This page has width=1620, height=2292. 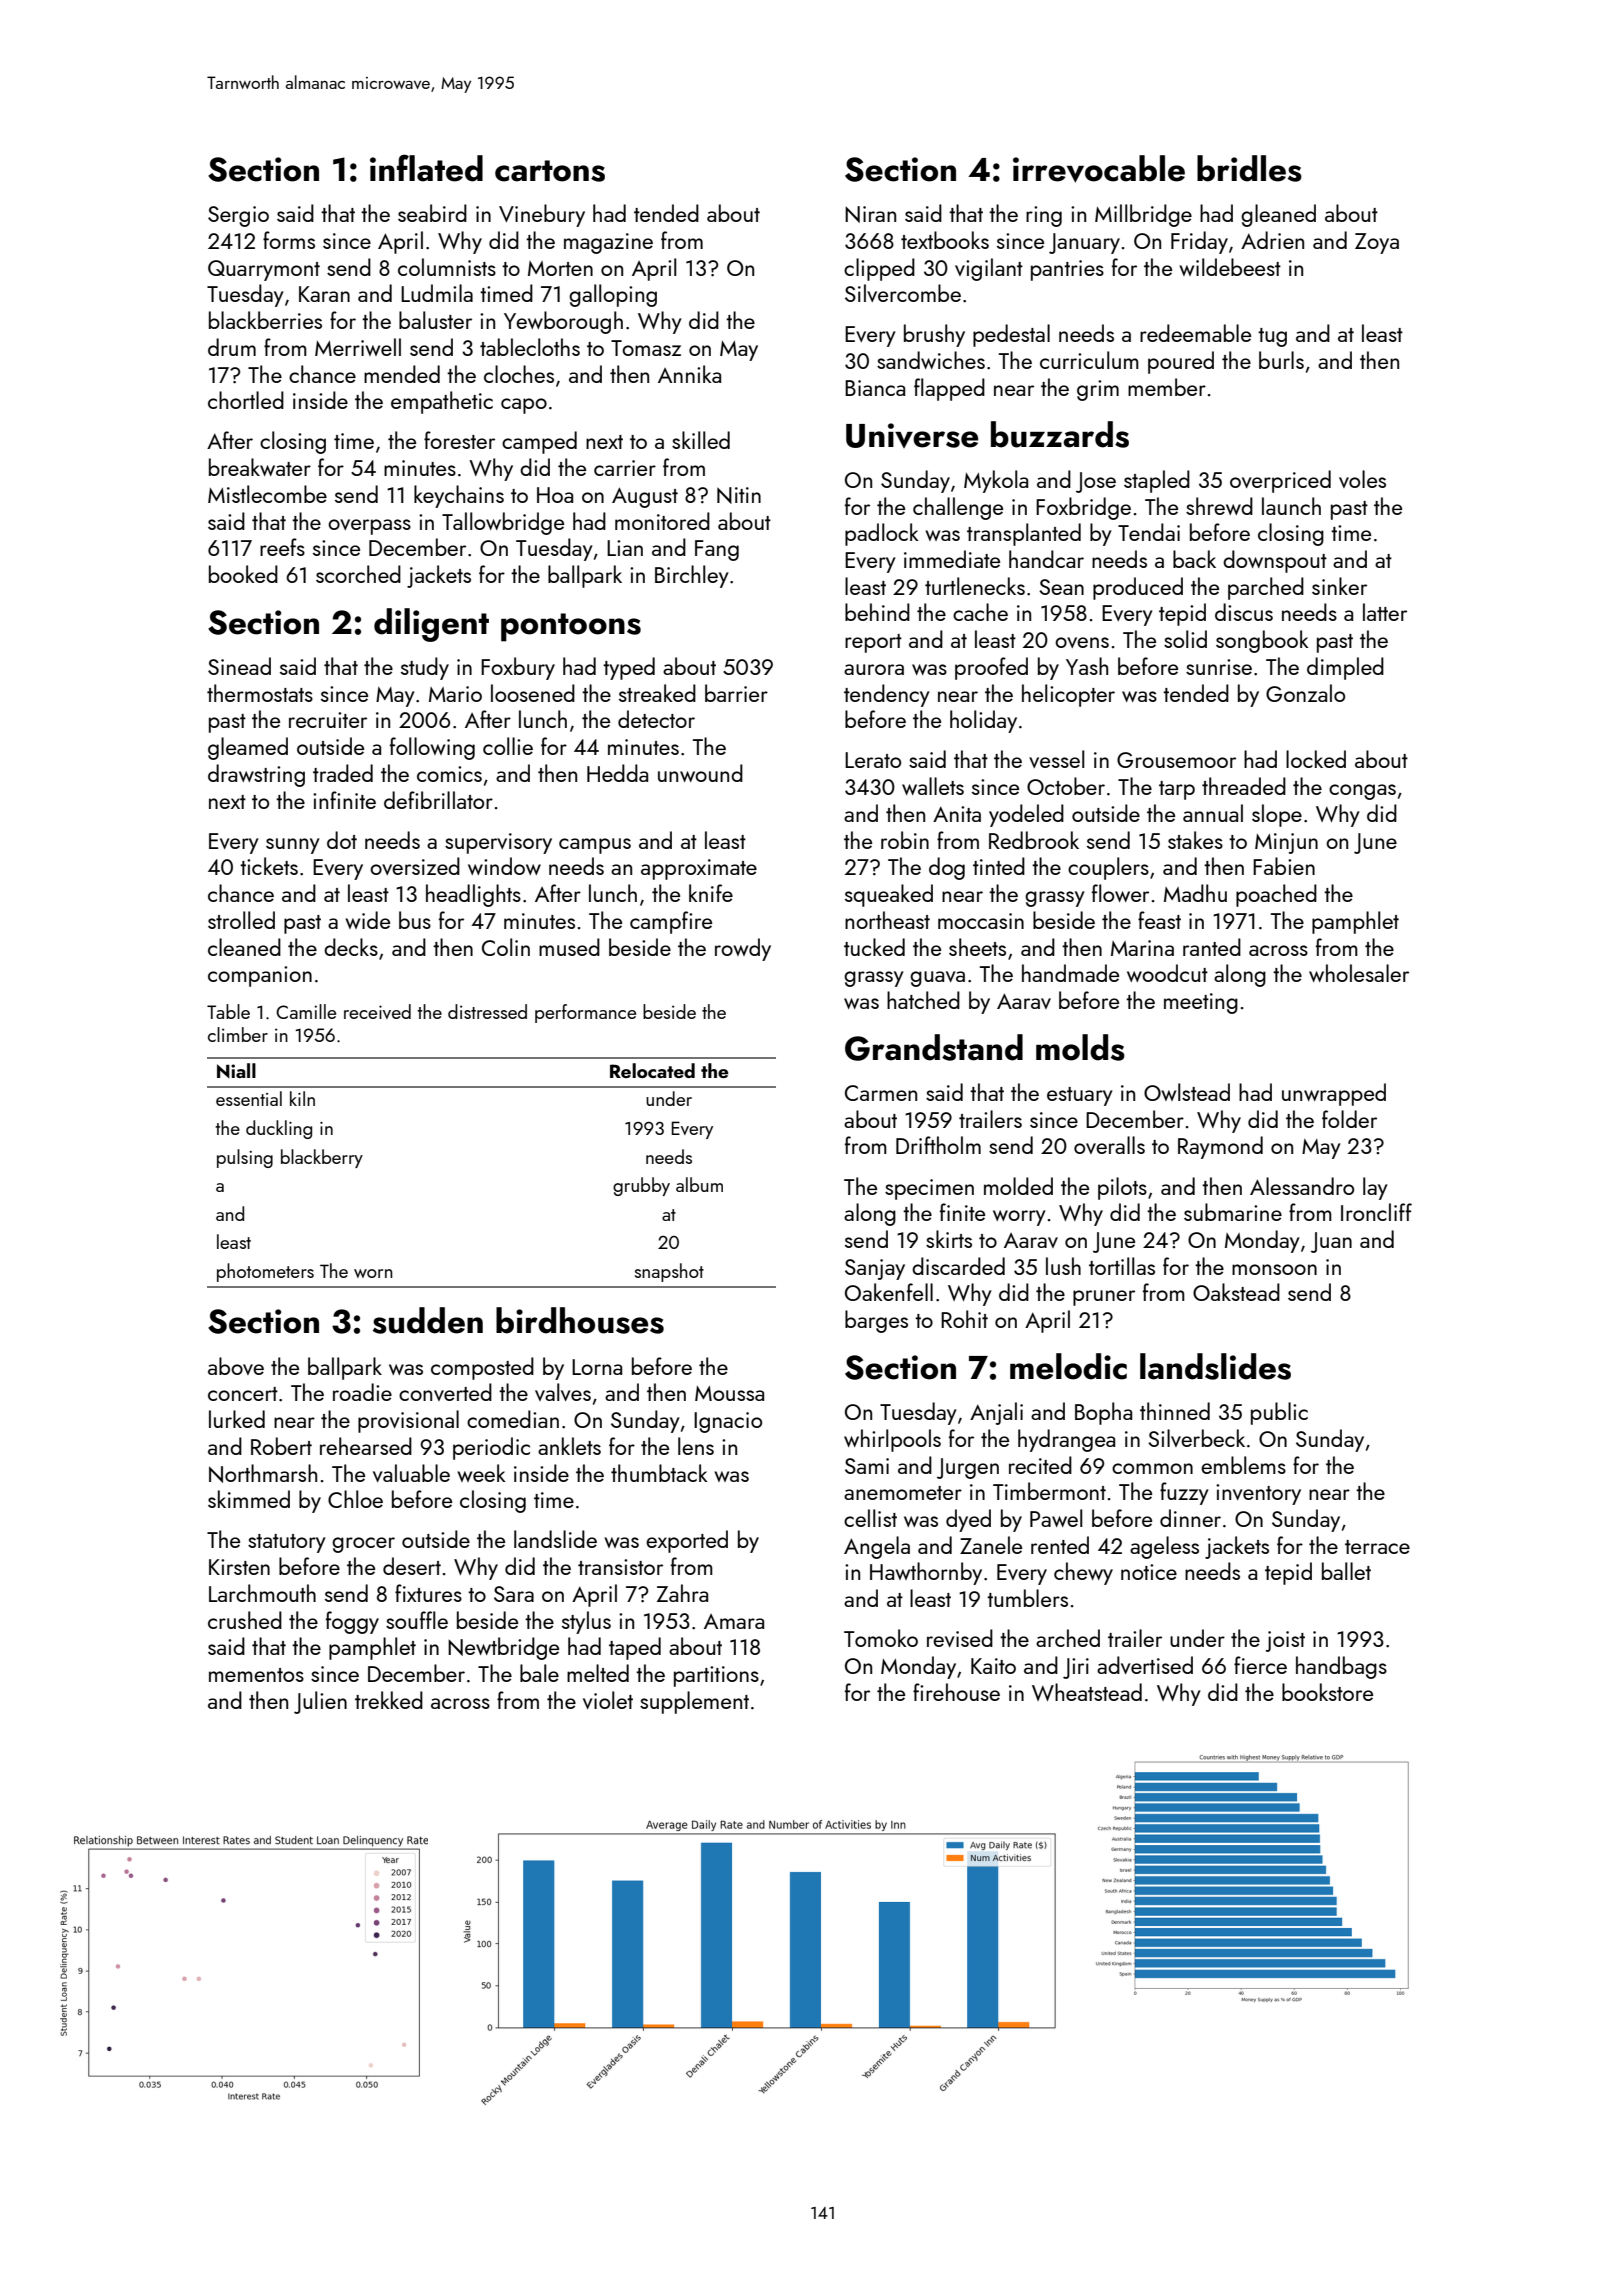 I want to click on thinned, so click(x=1175, y=1411).
